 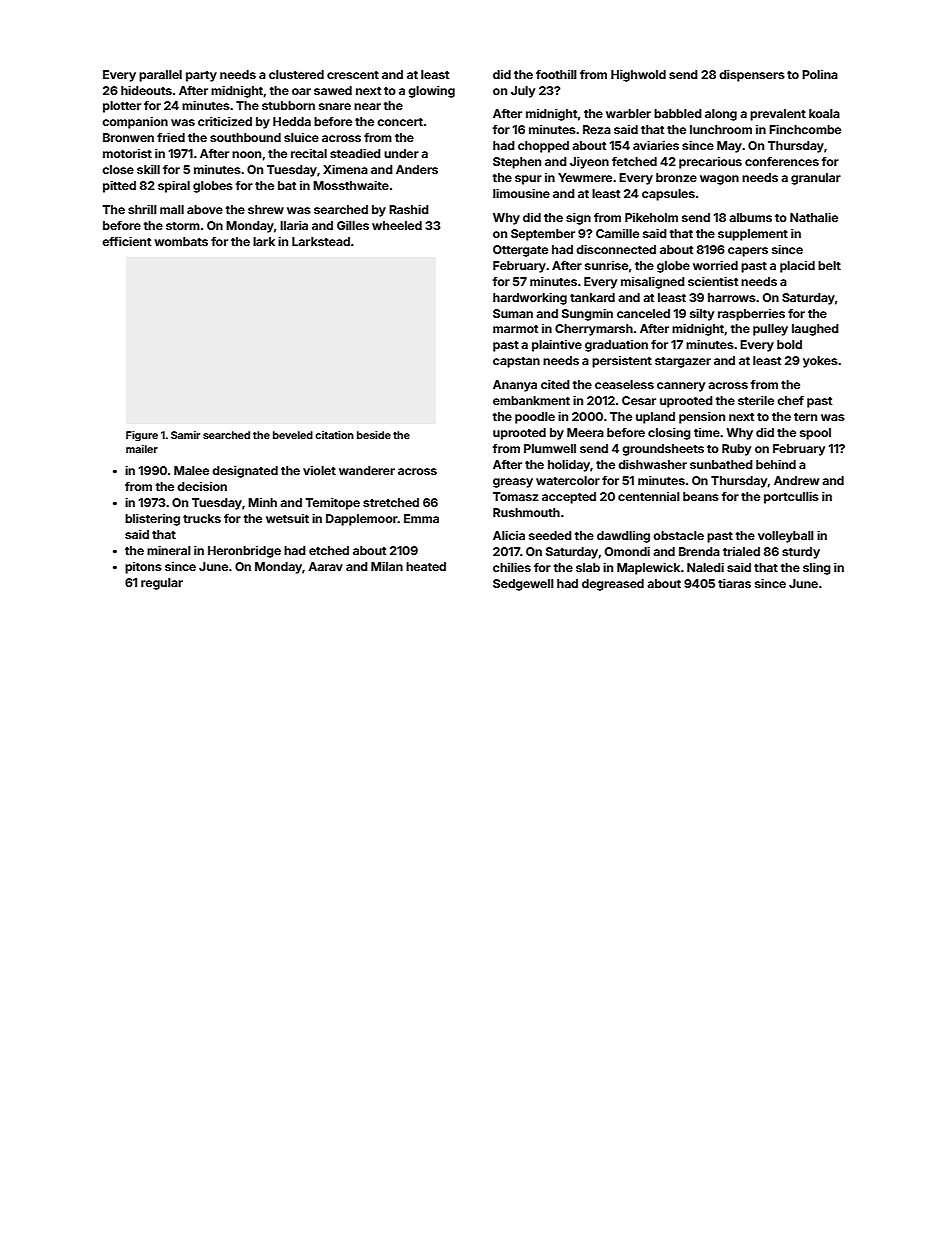 I want to click on Temitope, so click(x=333, y=504).
